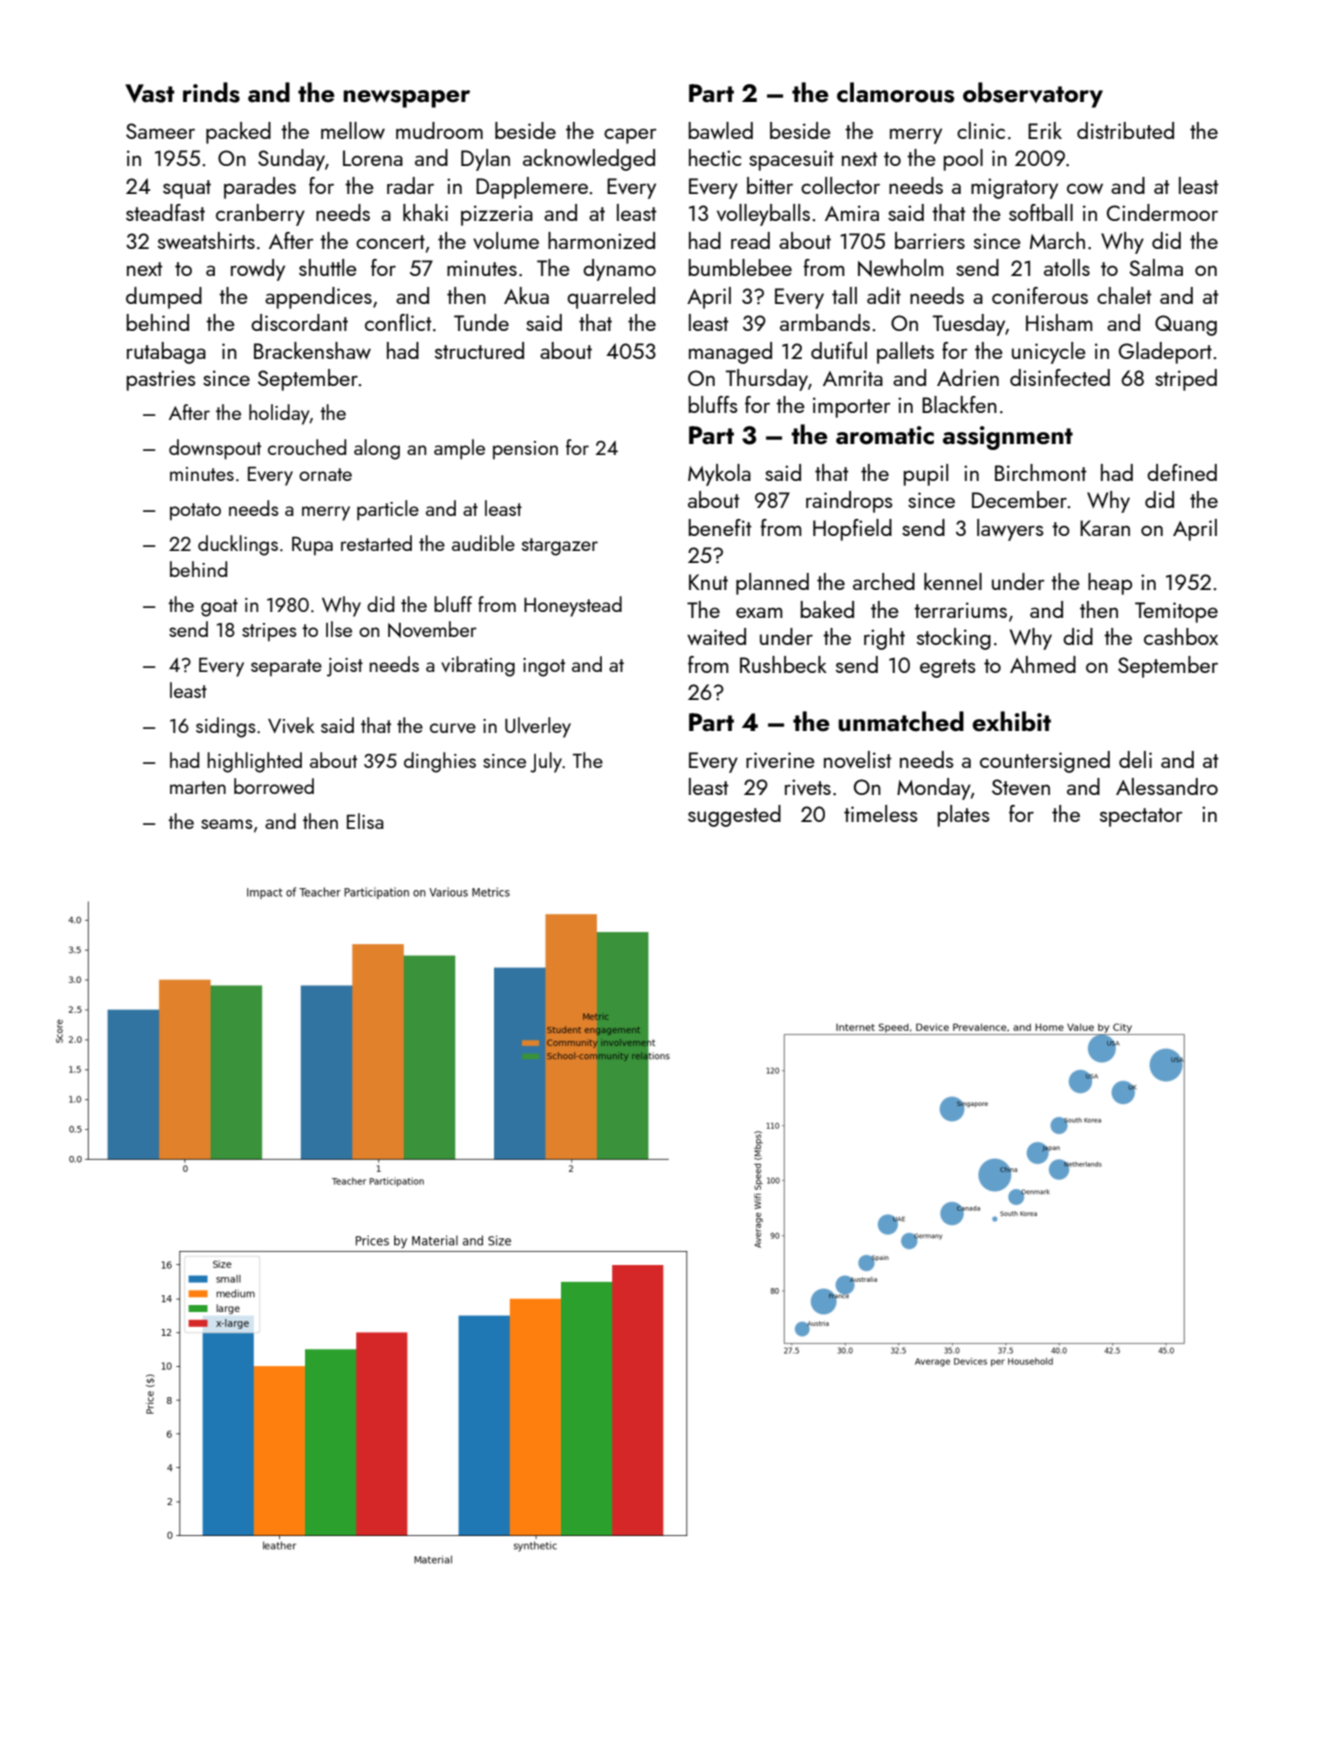 This screenshot has height=1739, width=1344. What do you see at coordinates (734, 816) in the screenshot?
I see `suggested` at bounding box center [734, 816].
